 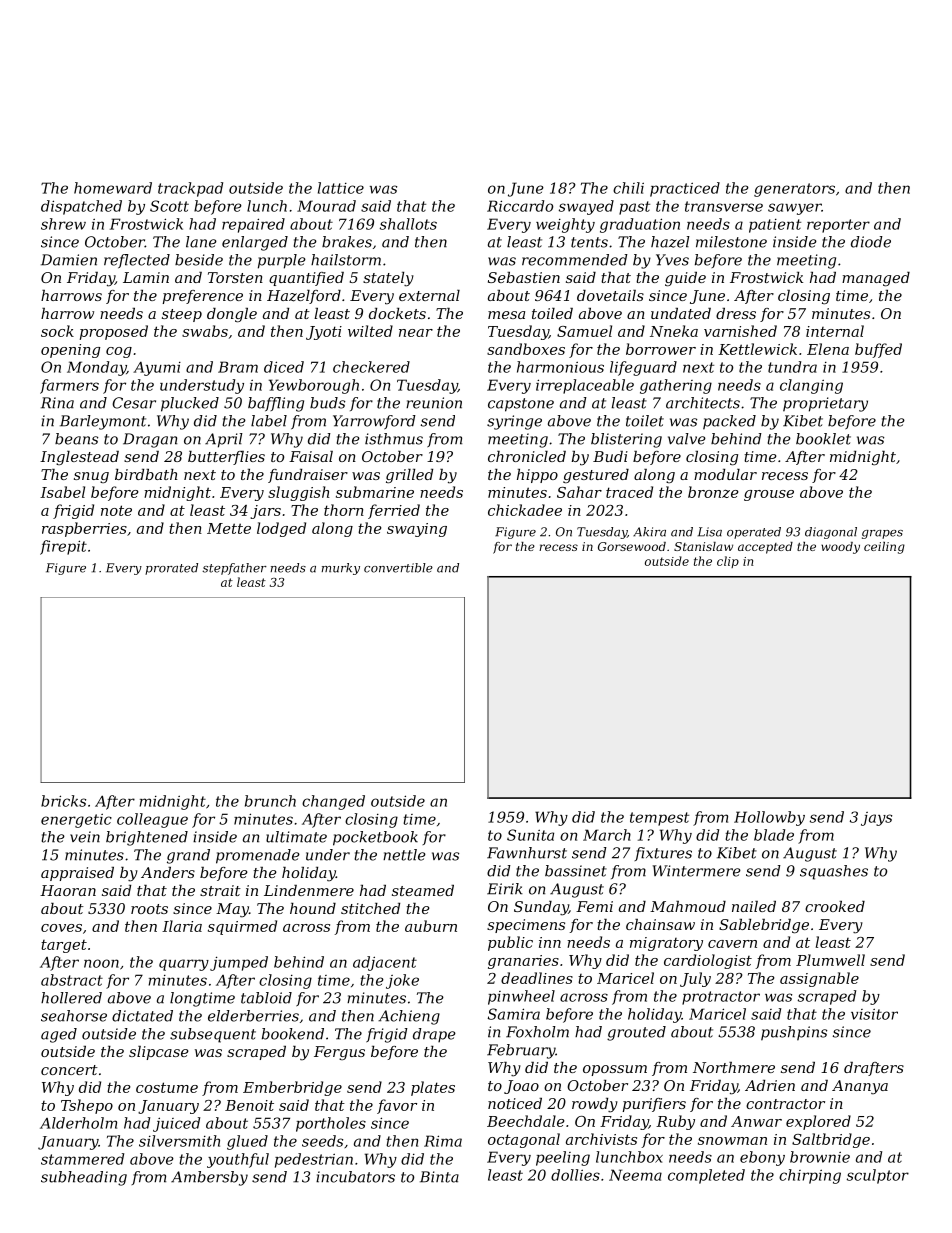 What do you see at coordinates (429, 295) in the document?
I see `external` at bounding box center [429, 295].
